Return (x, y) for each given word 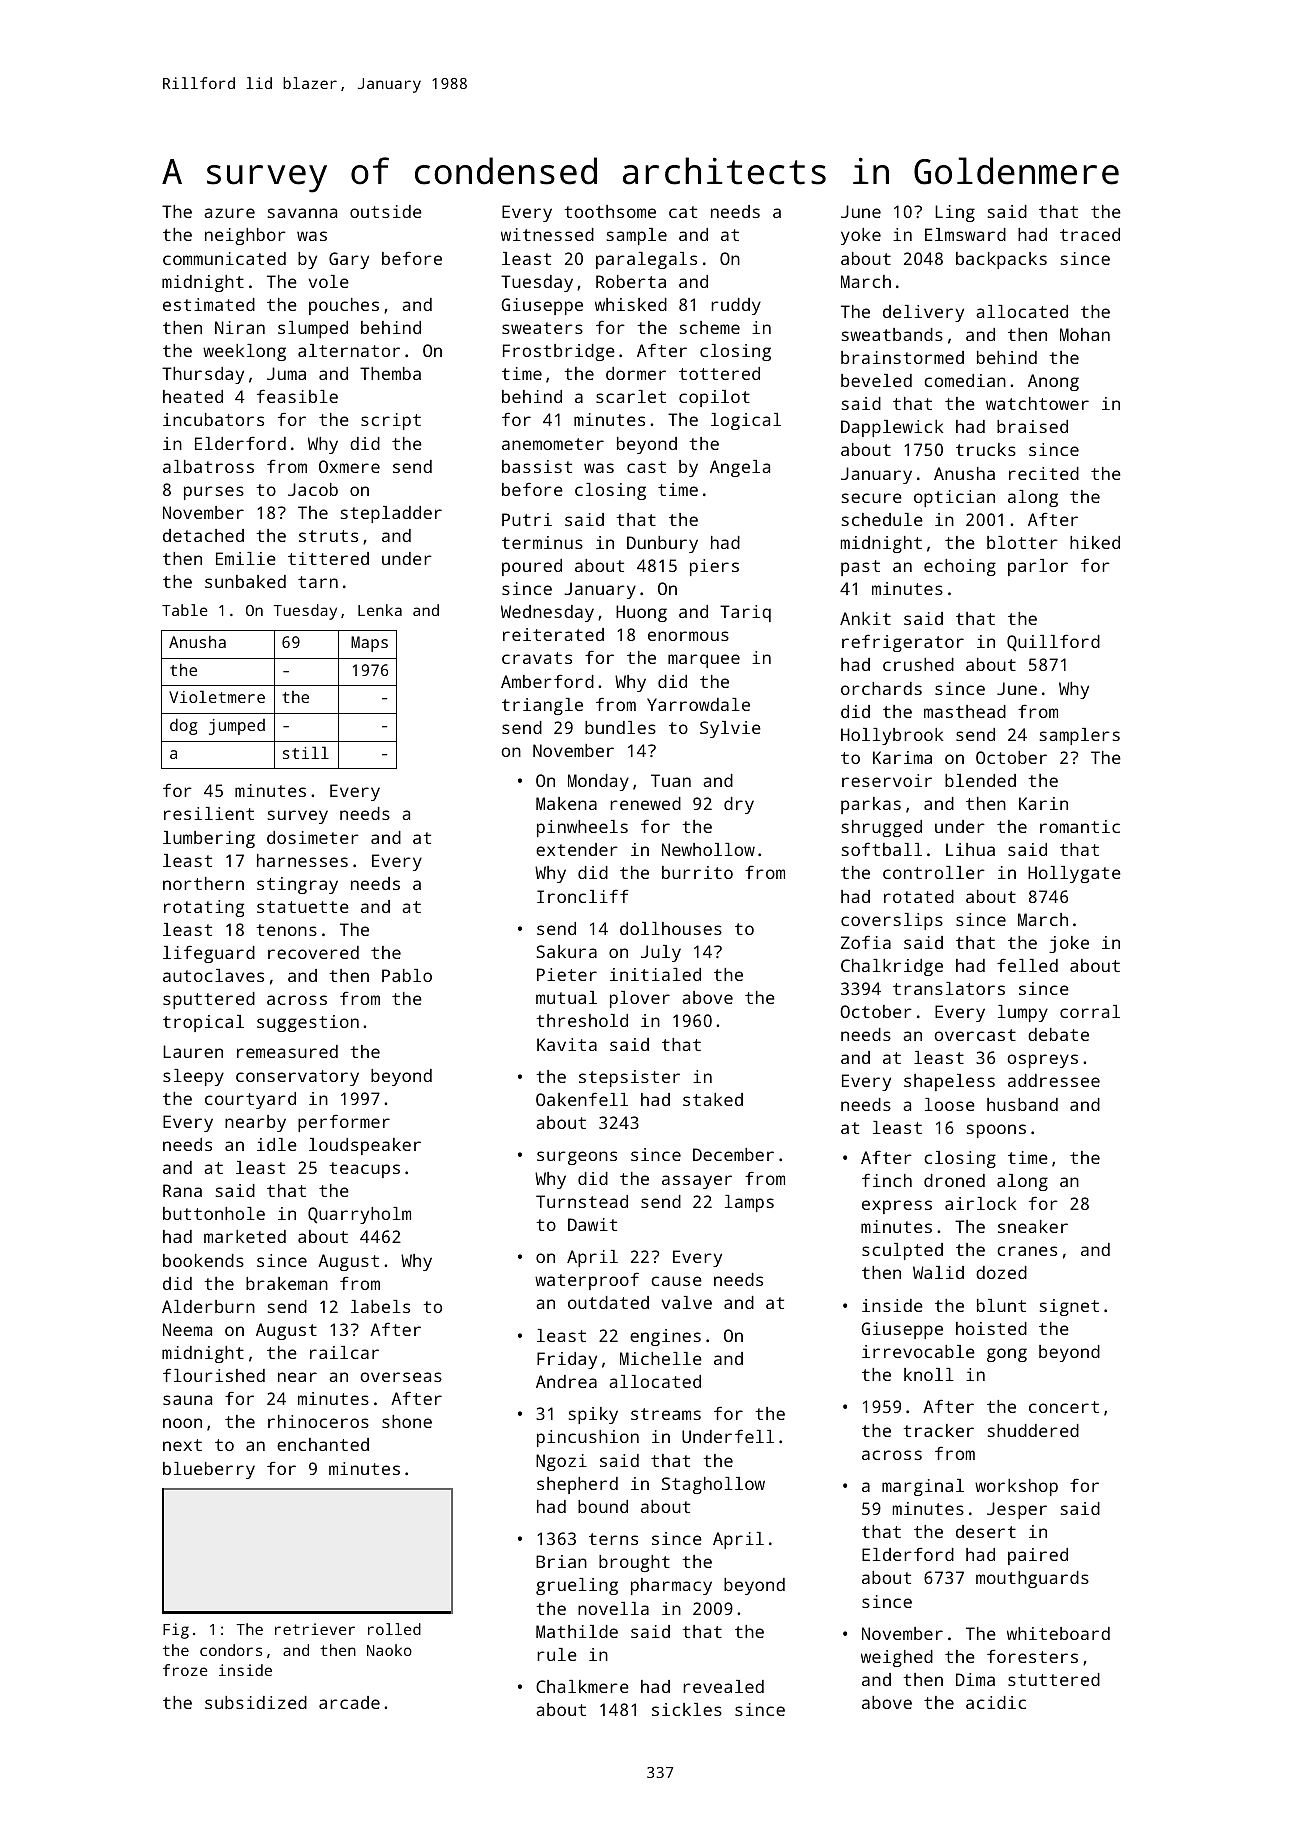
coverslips (892, 921)
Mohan (1085, 334)
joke (1069, 944)
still (306, 752)
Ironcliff (583, 896)
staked (713, 1099)
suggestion (308, 1023)
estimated (209, 304)
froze (185, 1670)
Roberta (631, 281)
